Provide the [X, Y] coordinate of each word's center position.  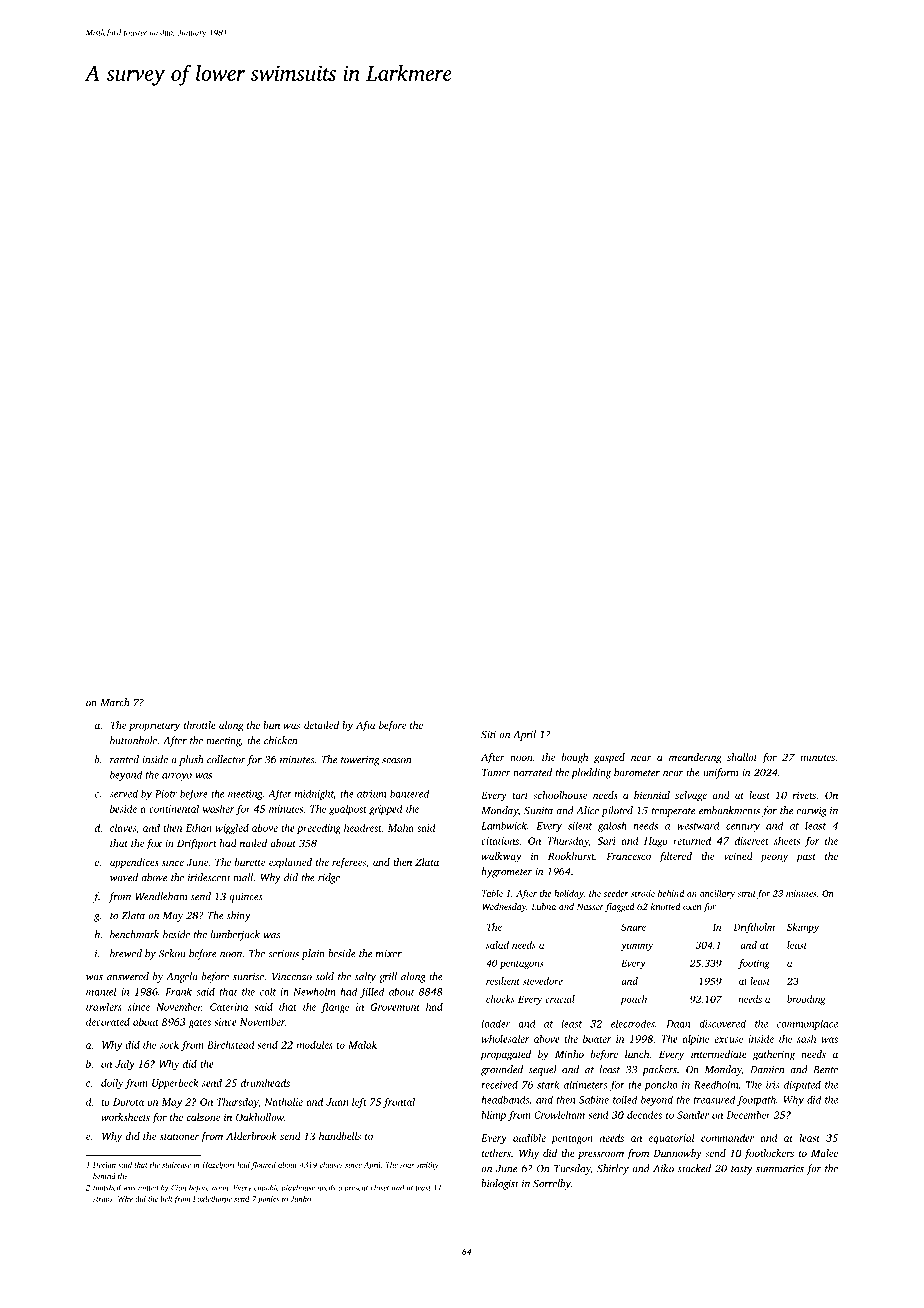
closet [380, 1187]
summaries [780, 1169]
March [114, 702]
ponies [268, 1200]
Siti [488, 735]
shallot [742, 757]
